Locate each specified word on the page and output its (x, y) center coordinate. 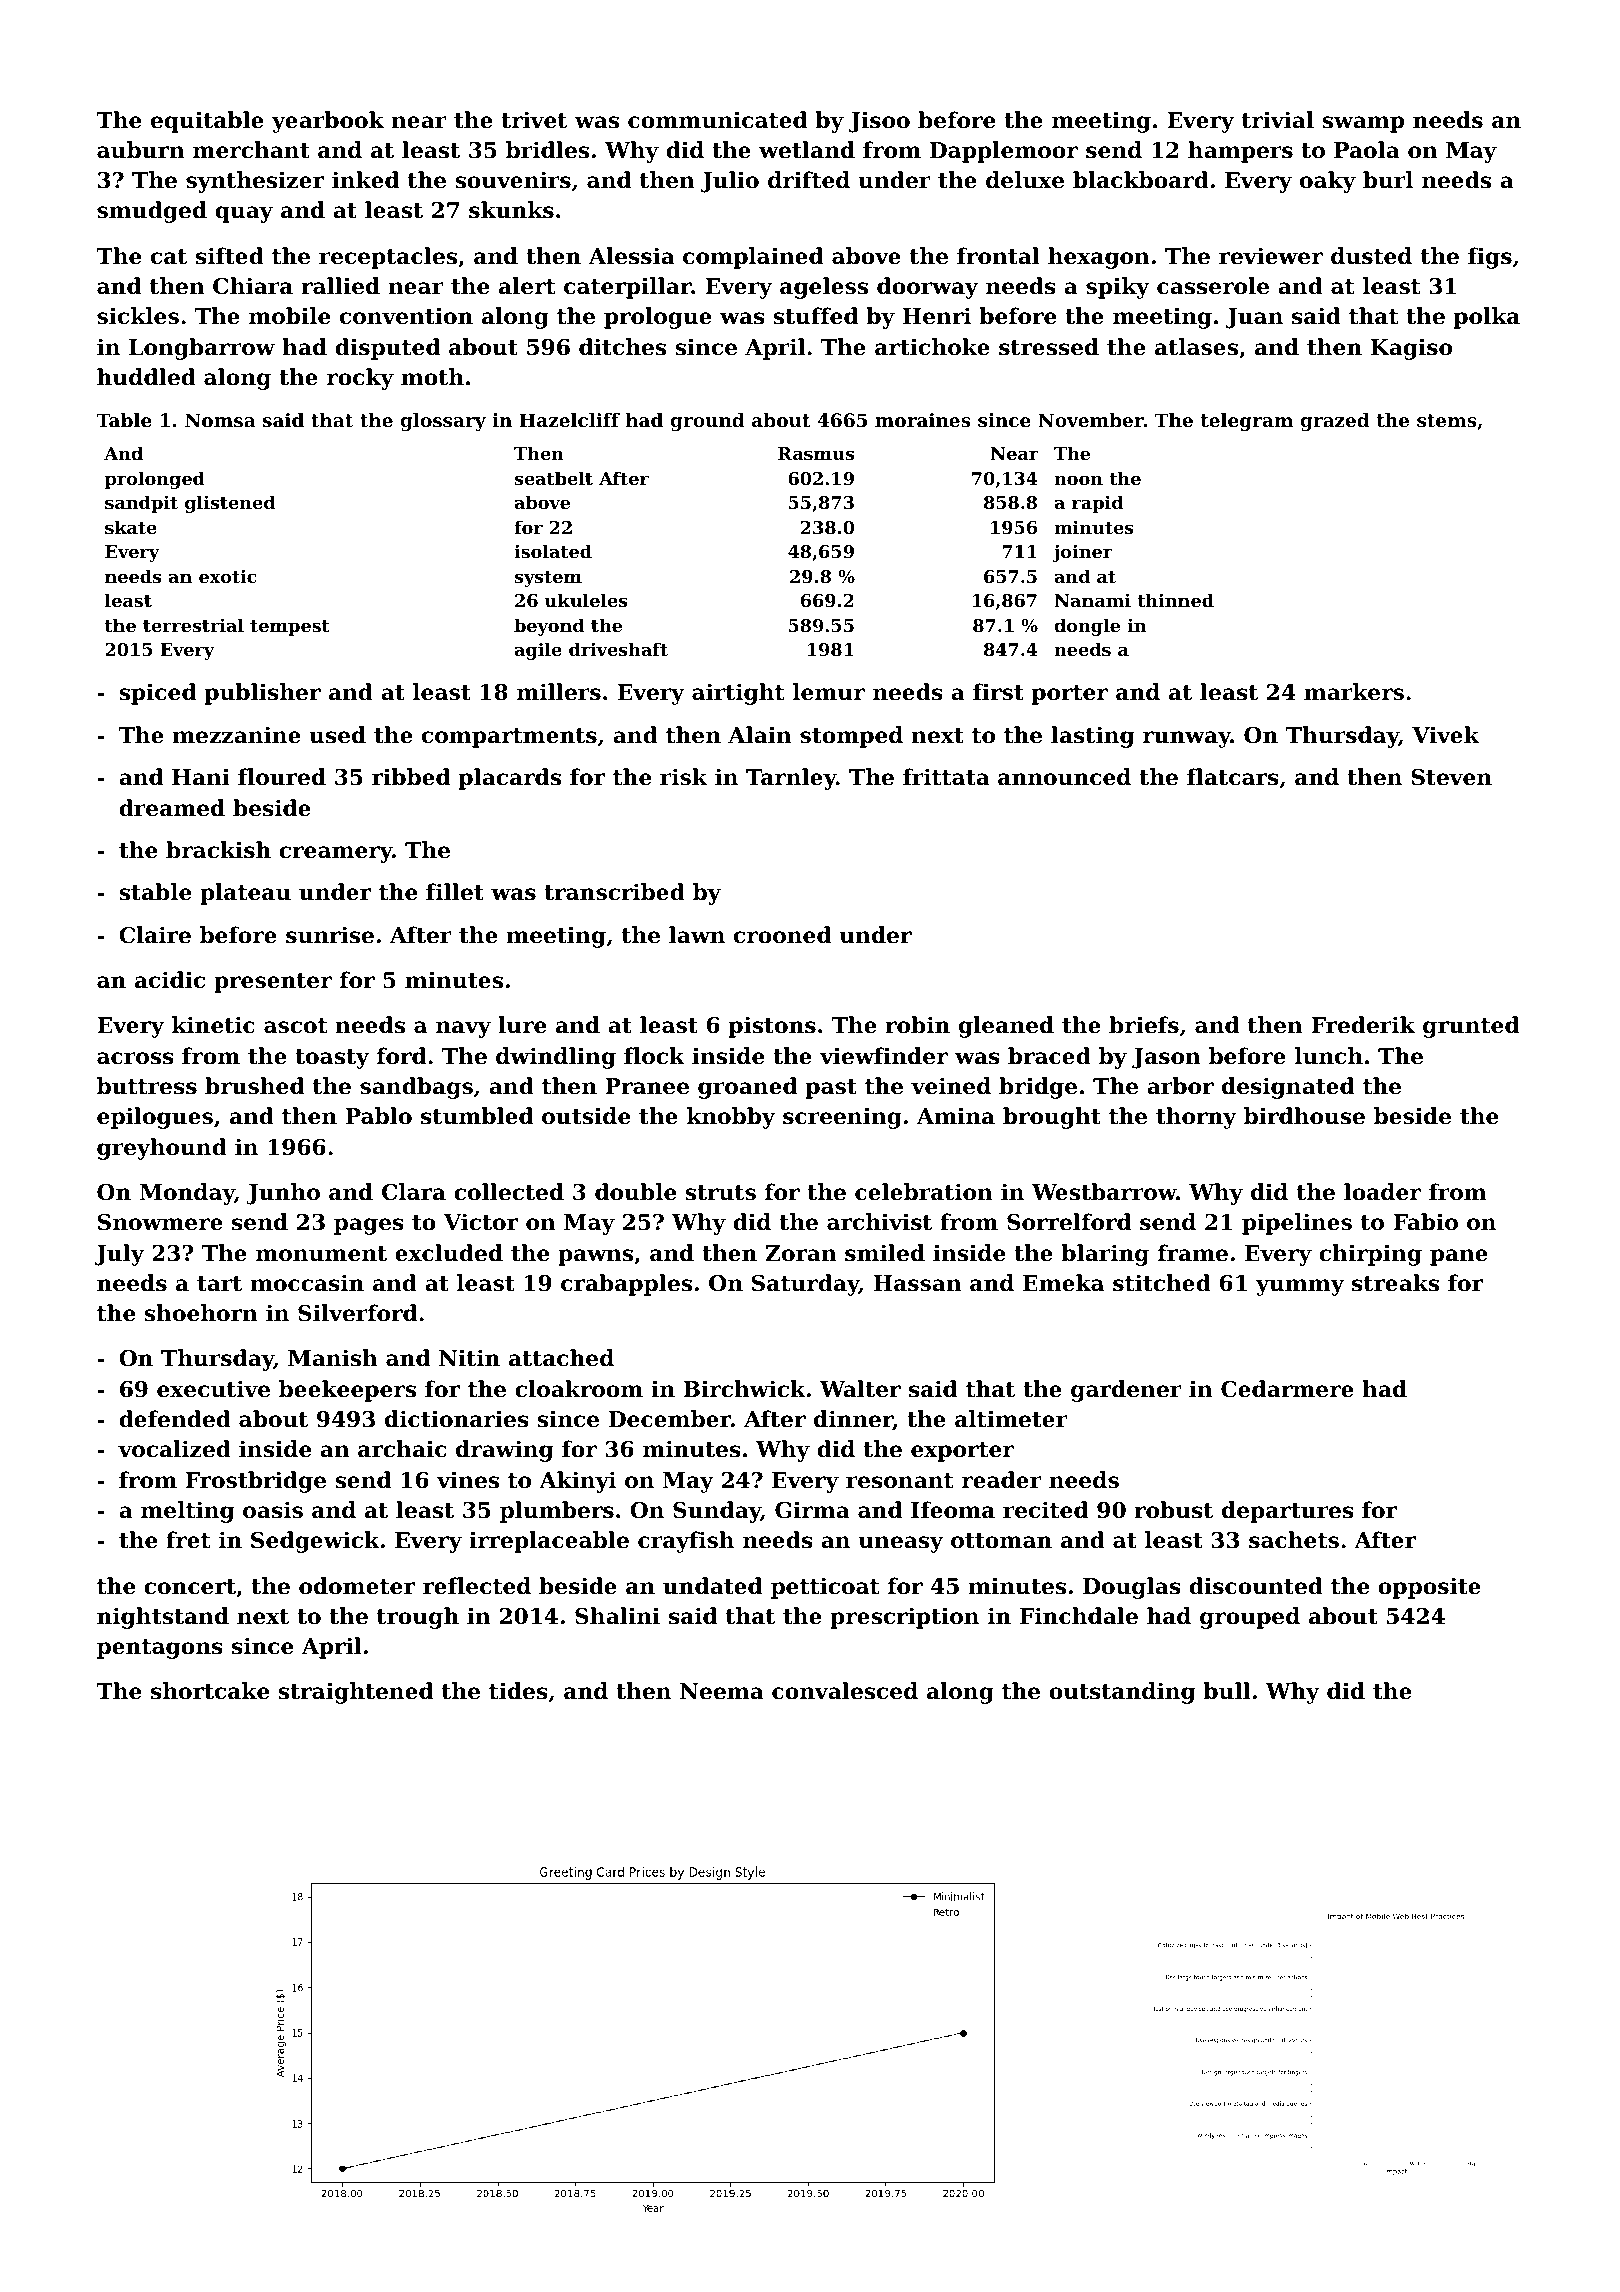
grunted (1471, 1027)
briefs (1144, 1025)
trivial (1278, 120)
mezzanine (236, 735)
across (135, 1058)
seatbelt (554, 478)
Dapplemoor (1004, 152)
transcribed (614, 892)
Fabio (1425, 1222)
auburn (141, 150)
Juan (1254, 318)
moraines (923, 420)
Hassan (918, 1283)
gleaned (1006, 1027)
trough (418, 1618)
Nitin (469, 1358)
